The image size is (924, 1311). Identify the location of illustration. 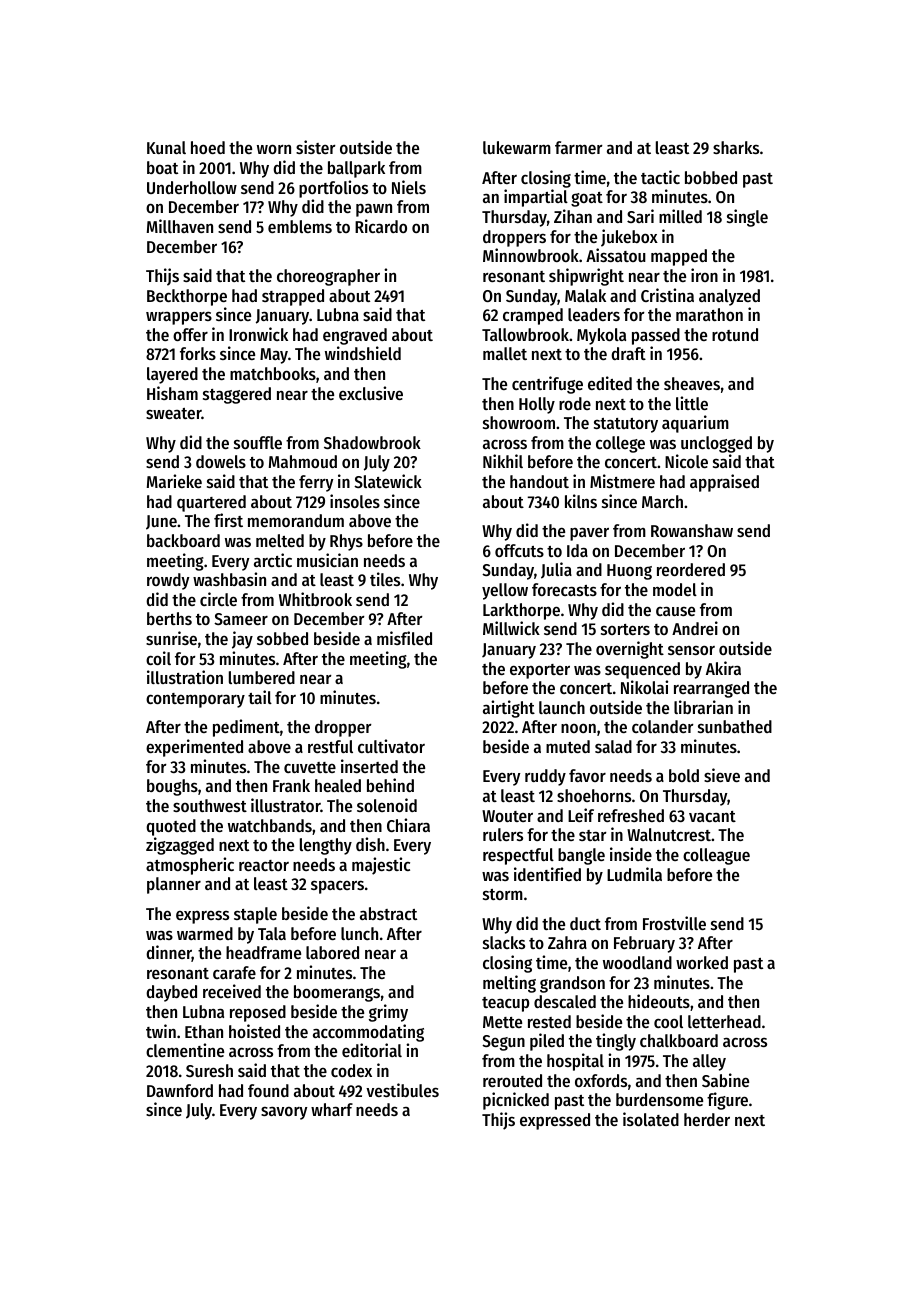
(185, 677).
